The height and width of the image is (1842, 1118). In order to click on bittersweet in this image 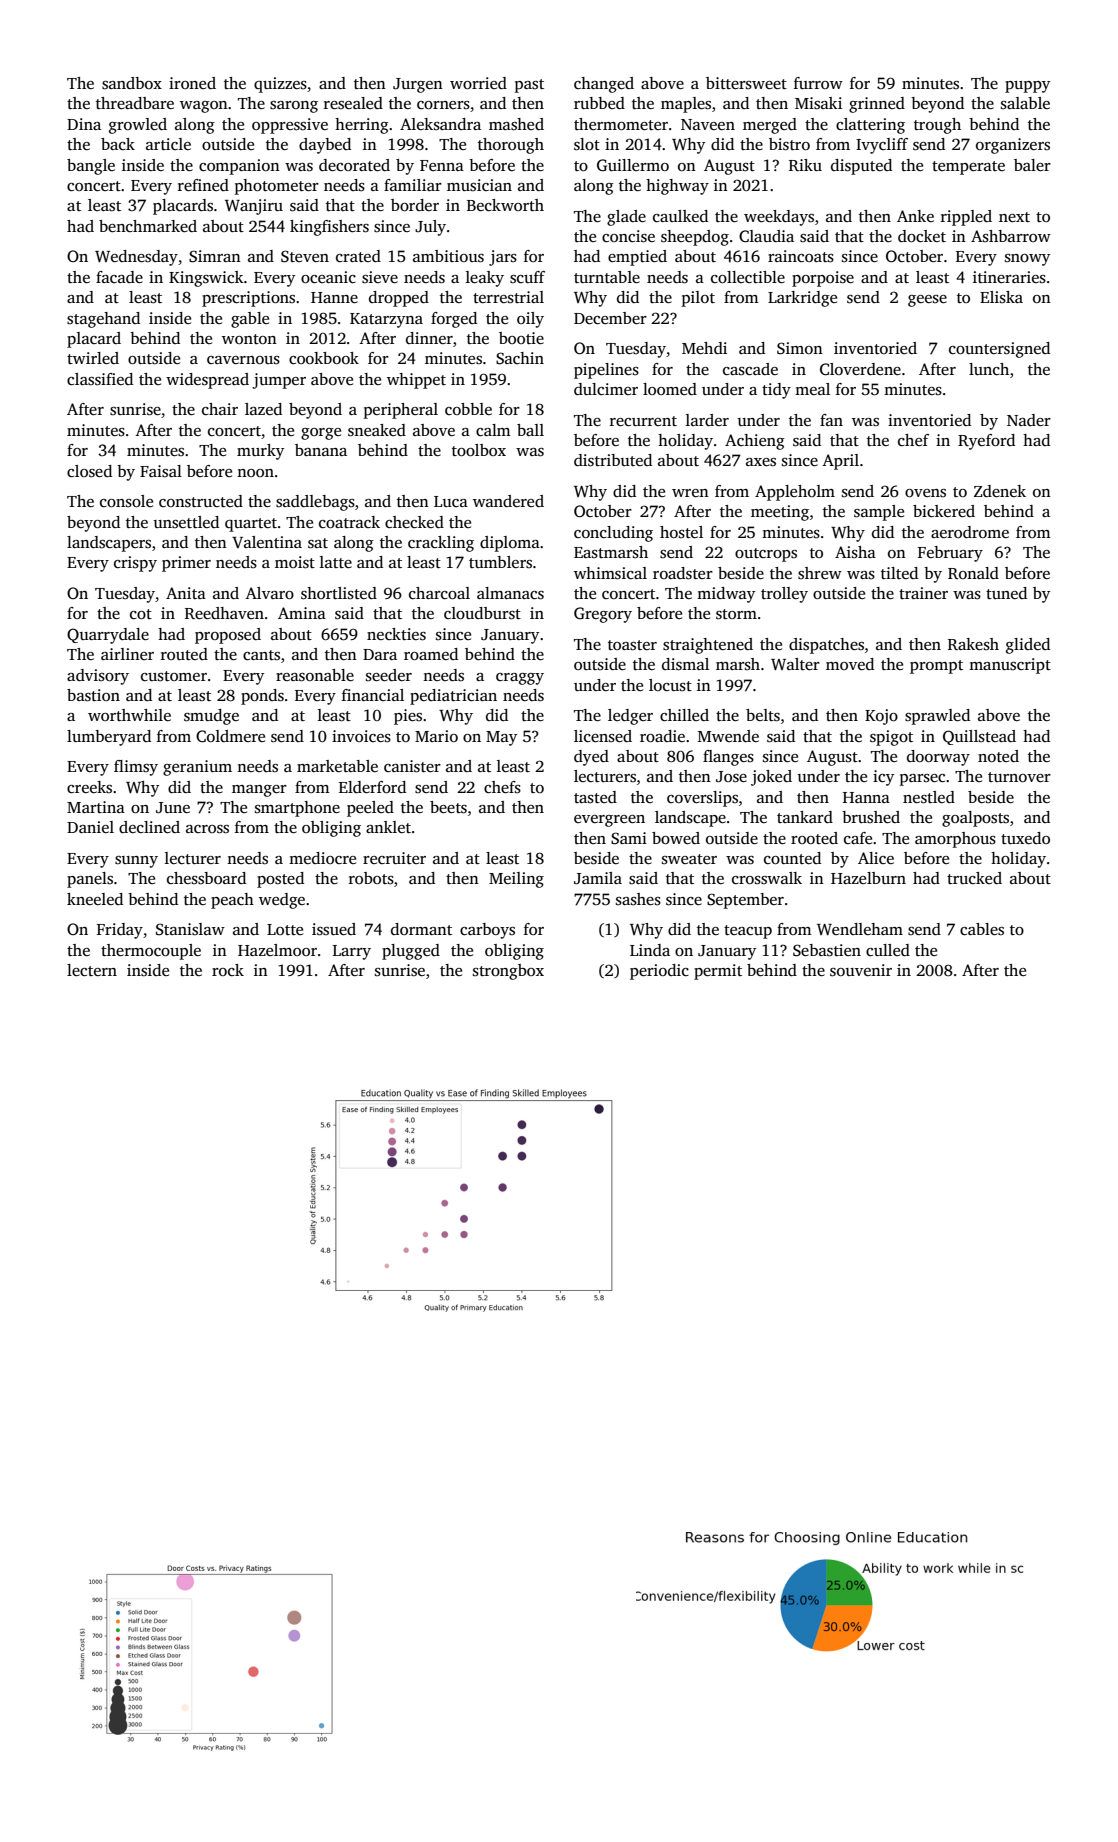, I will do `click(746, 83)`.
